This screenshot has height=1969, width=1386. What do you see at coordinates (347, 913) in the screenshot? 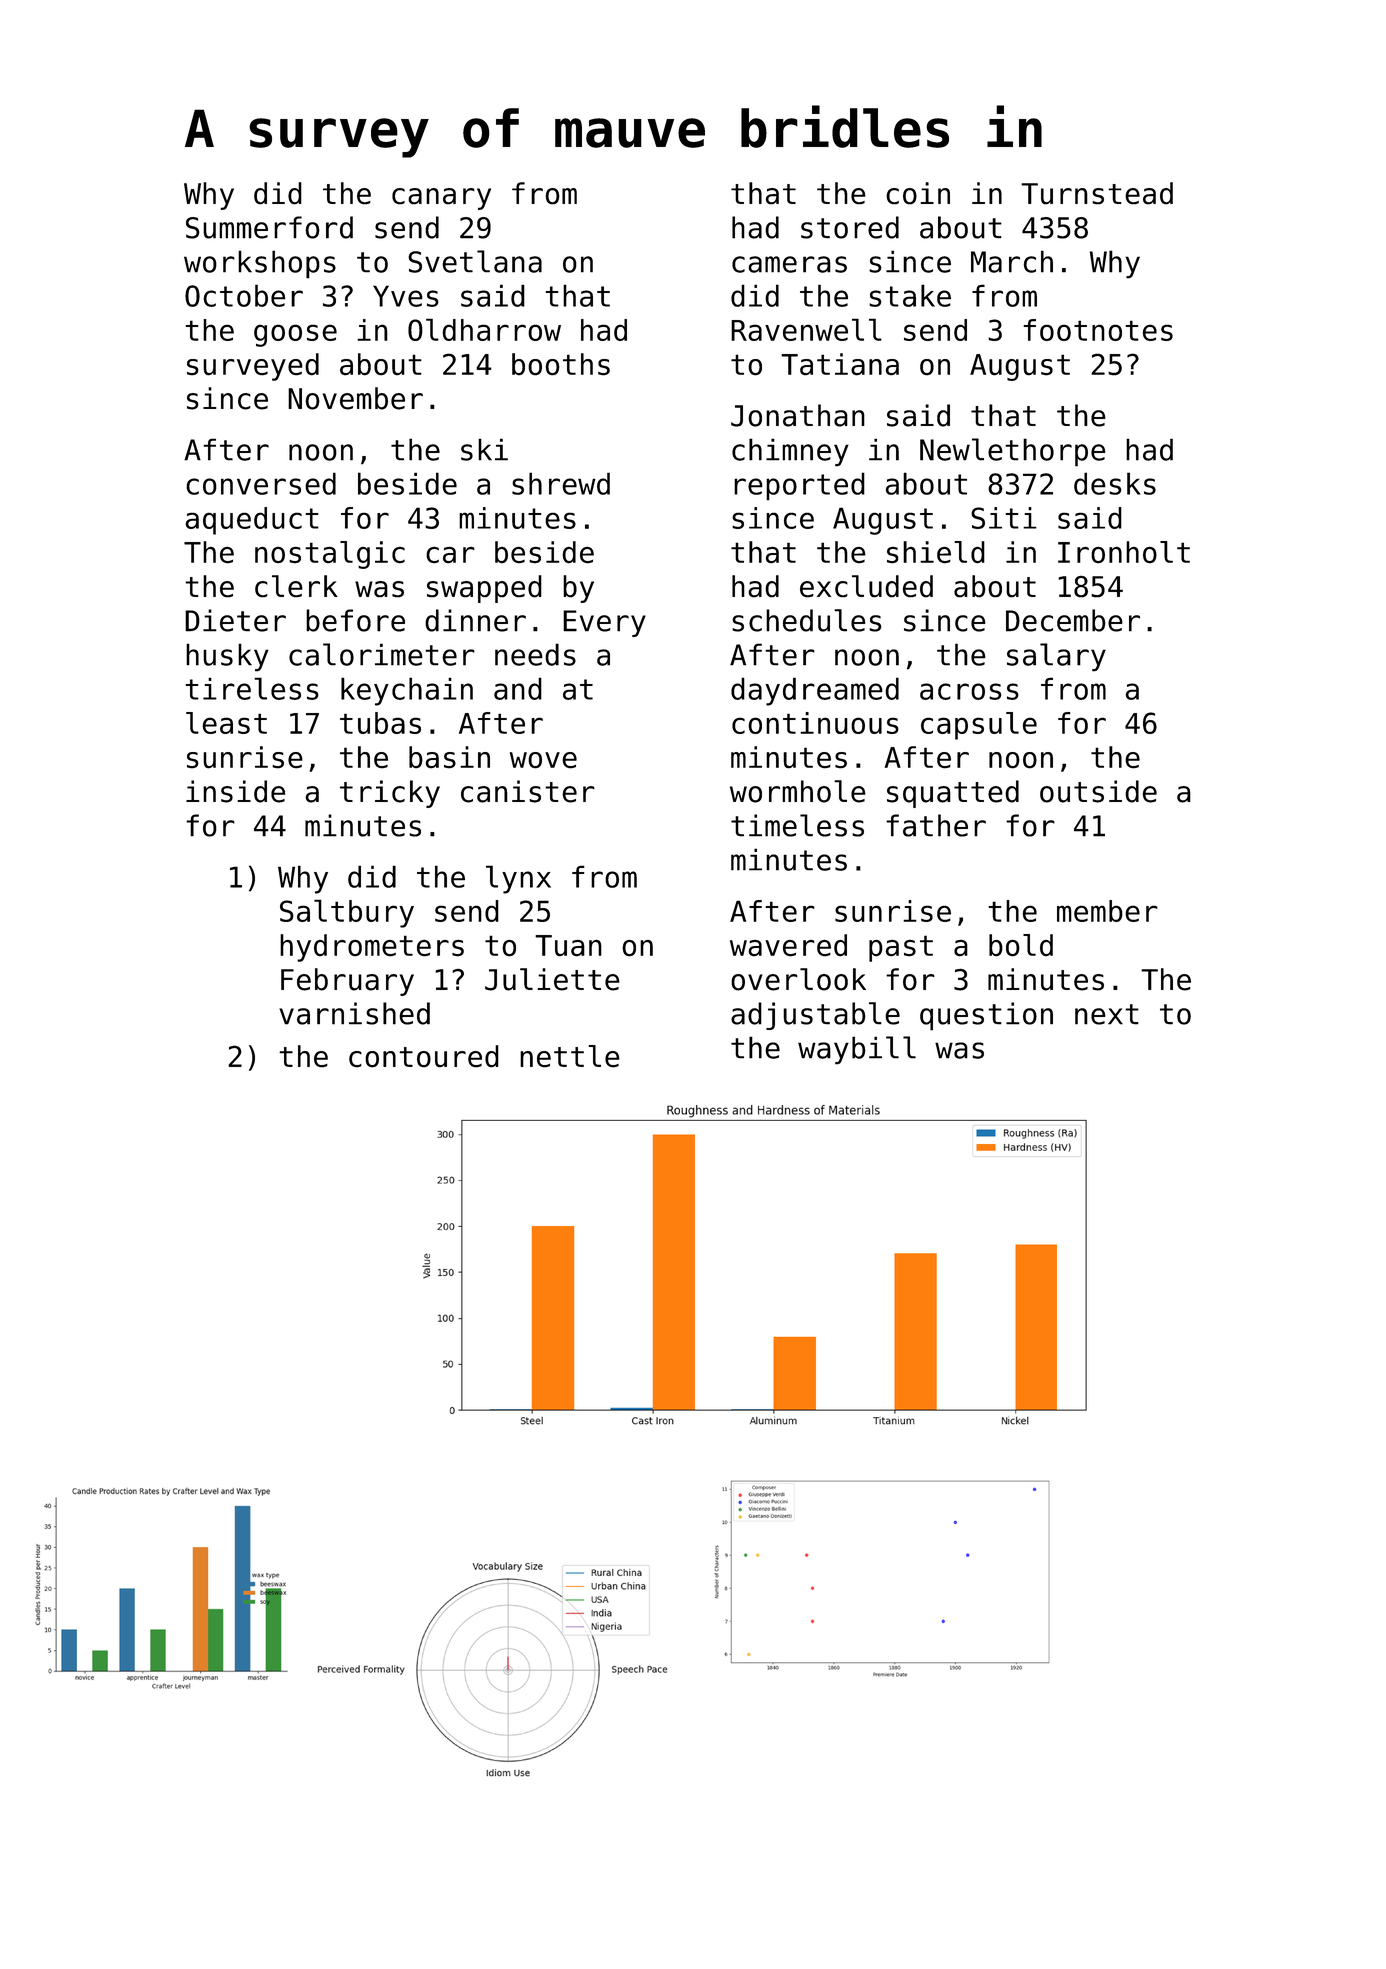
I see `Saltbury` at bounding box center [347, 913].
